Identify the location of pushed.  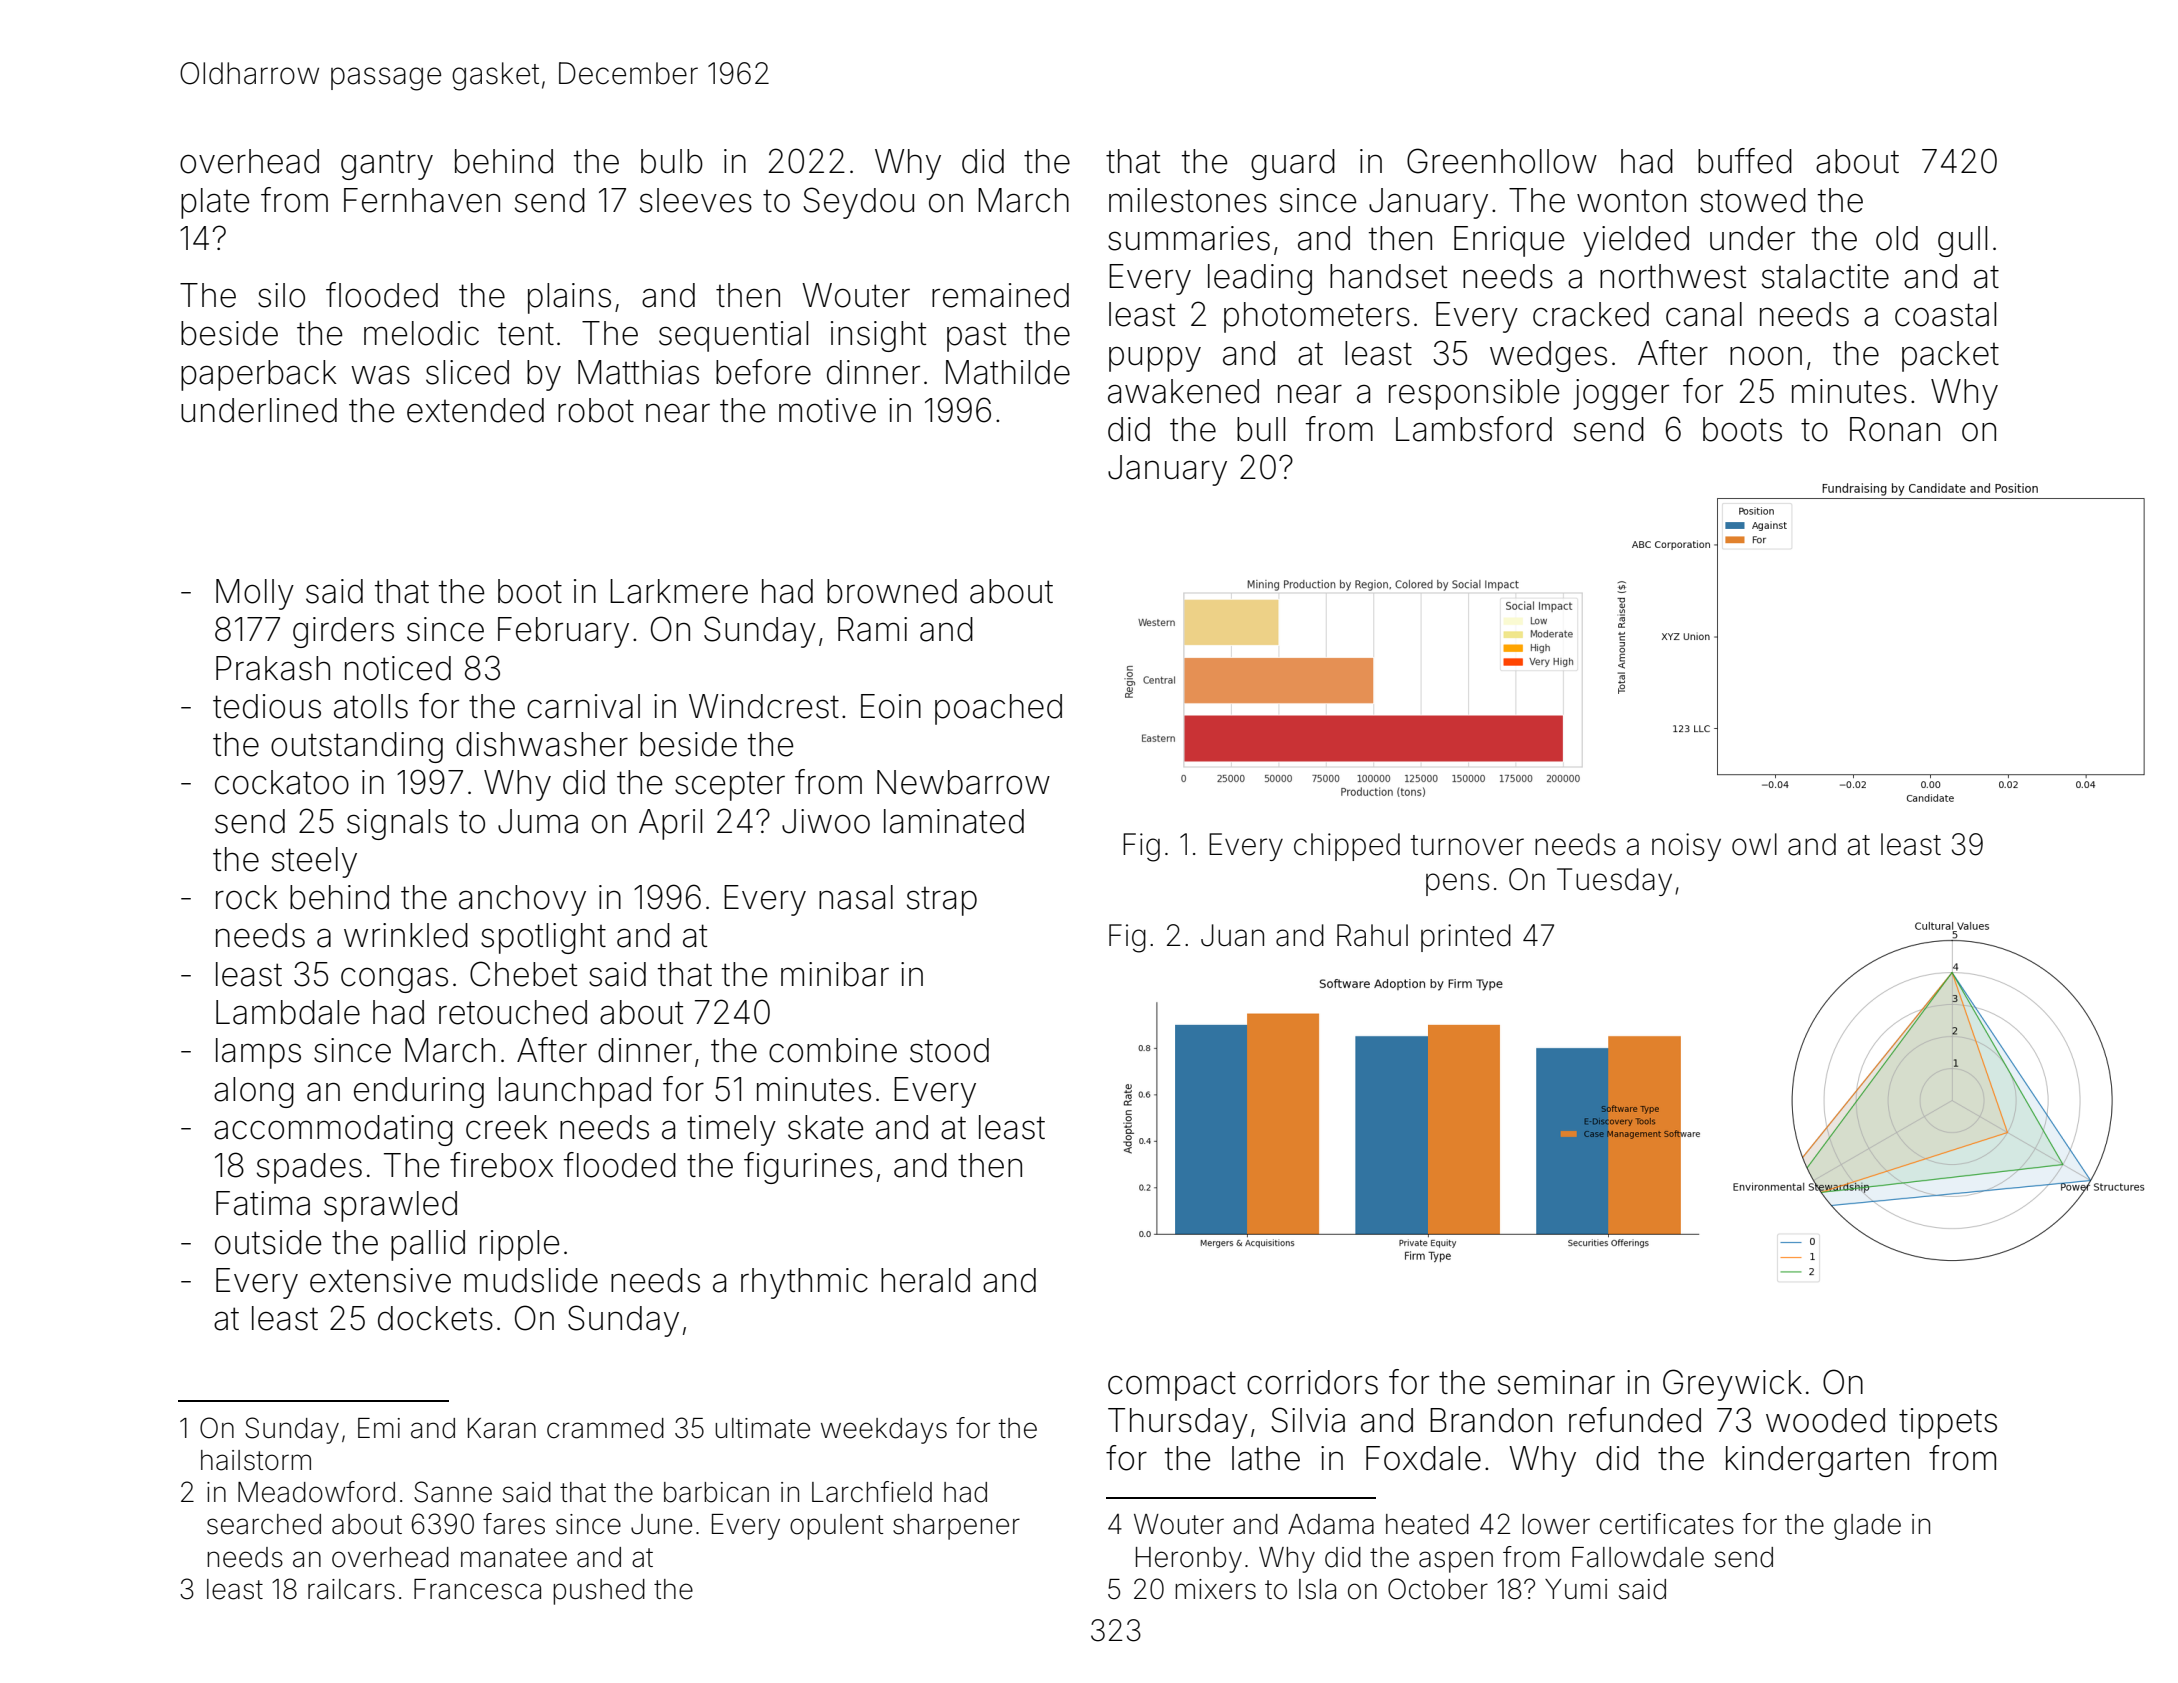
(599, 1592).
